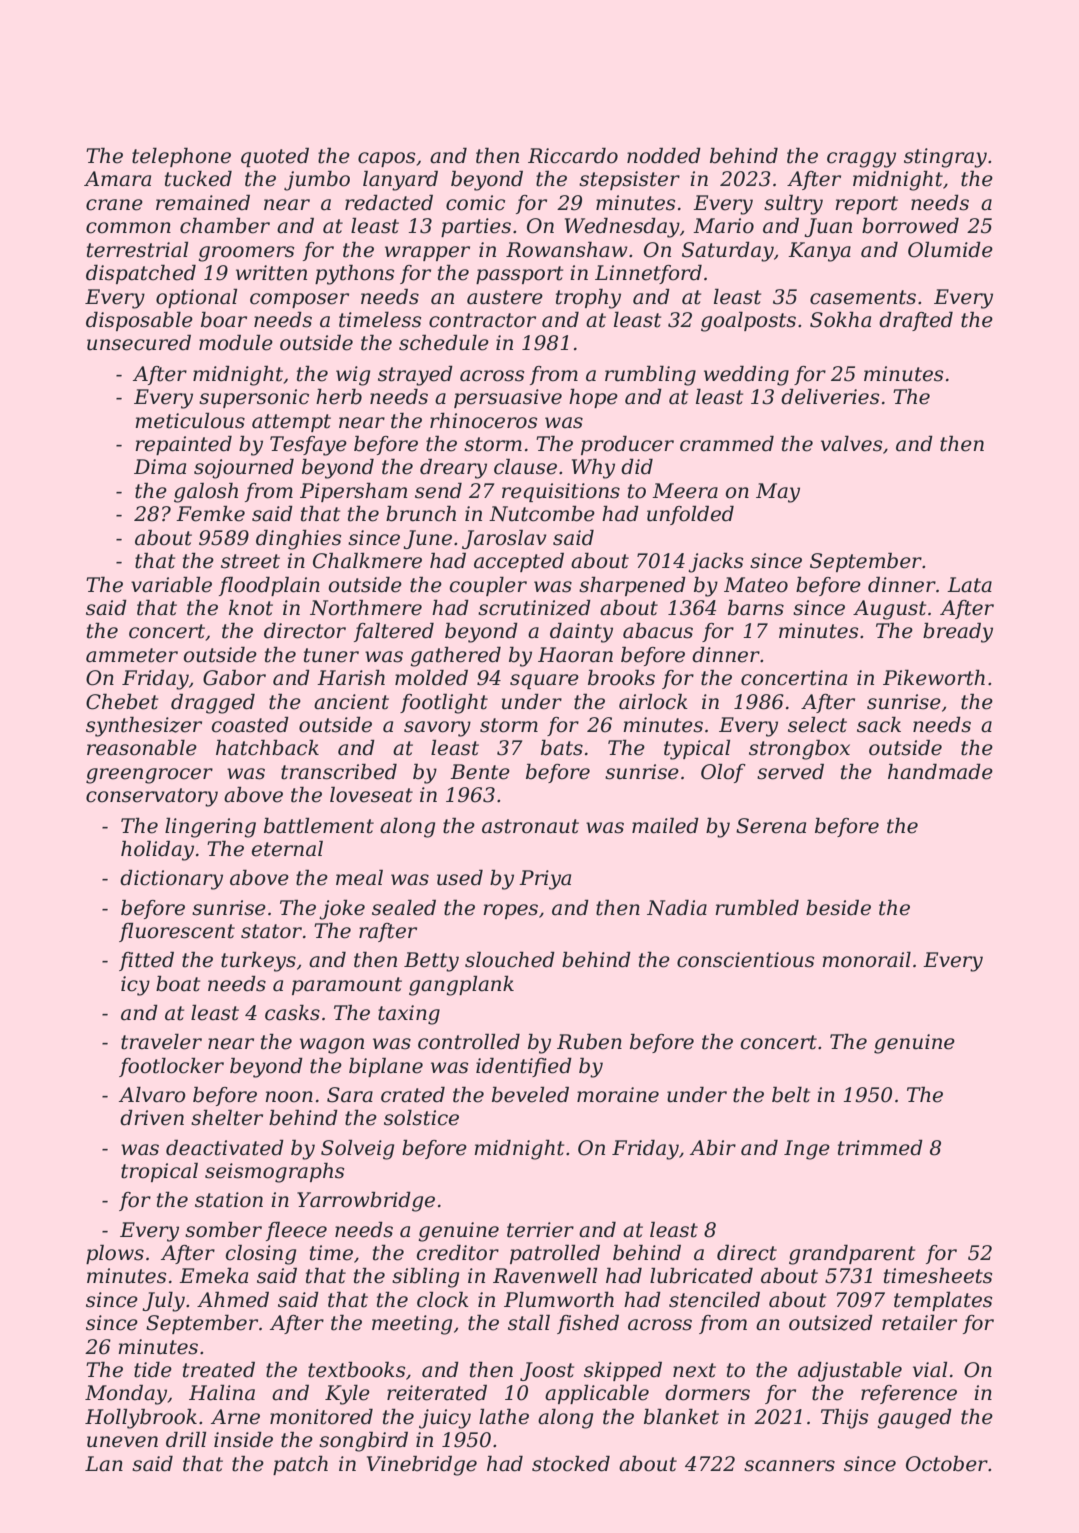  What do you see at coordinates (945, 158) in the screenshot?
I see `stingray` at bounding box center [945, 158].
